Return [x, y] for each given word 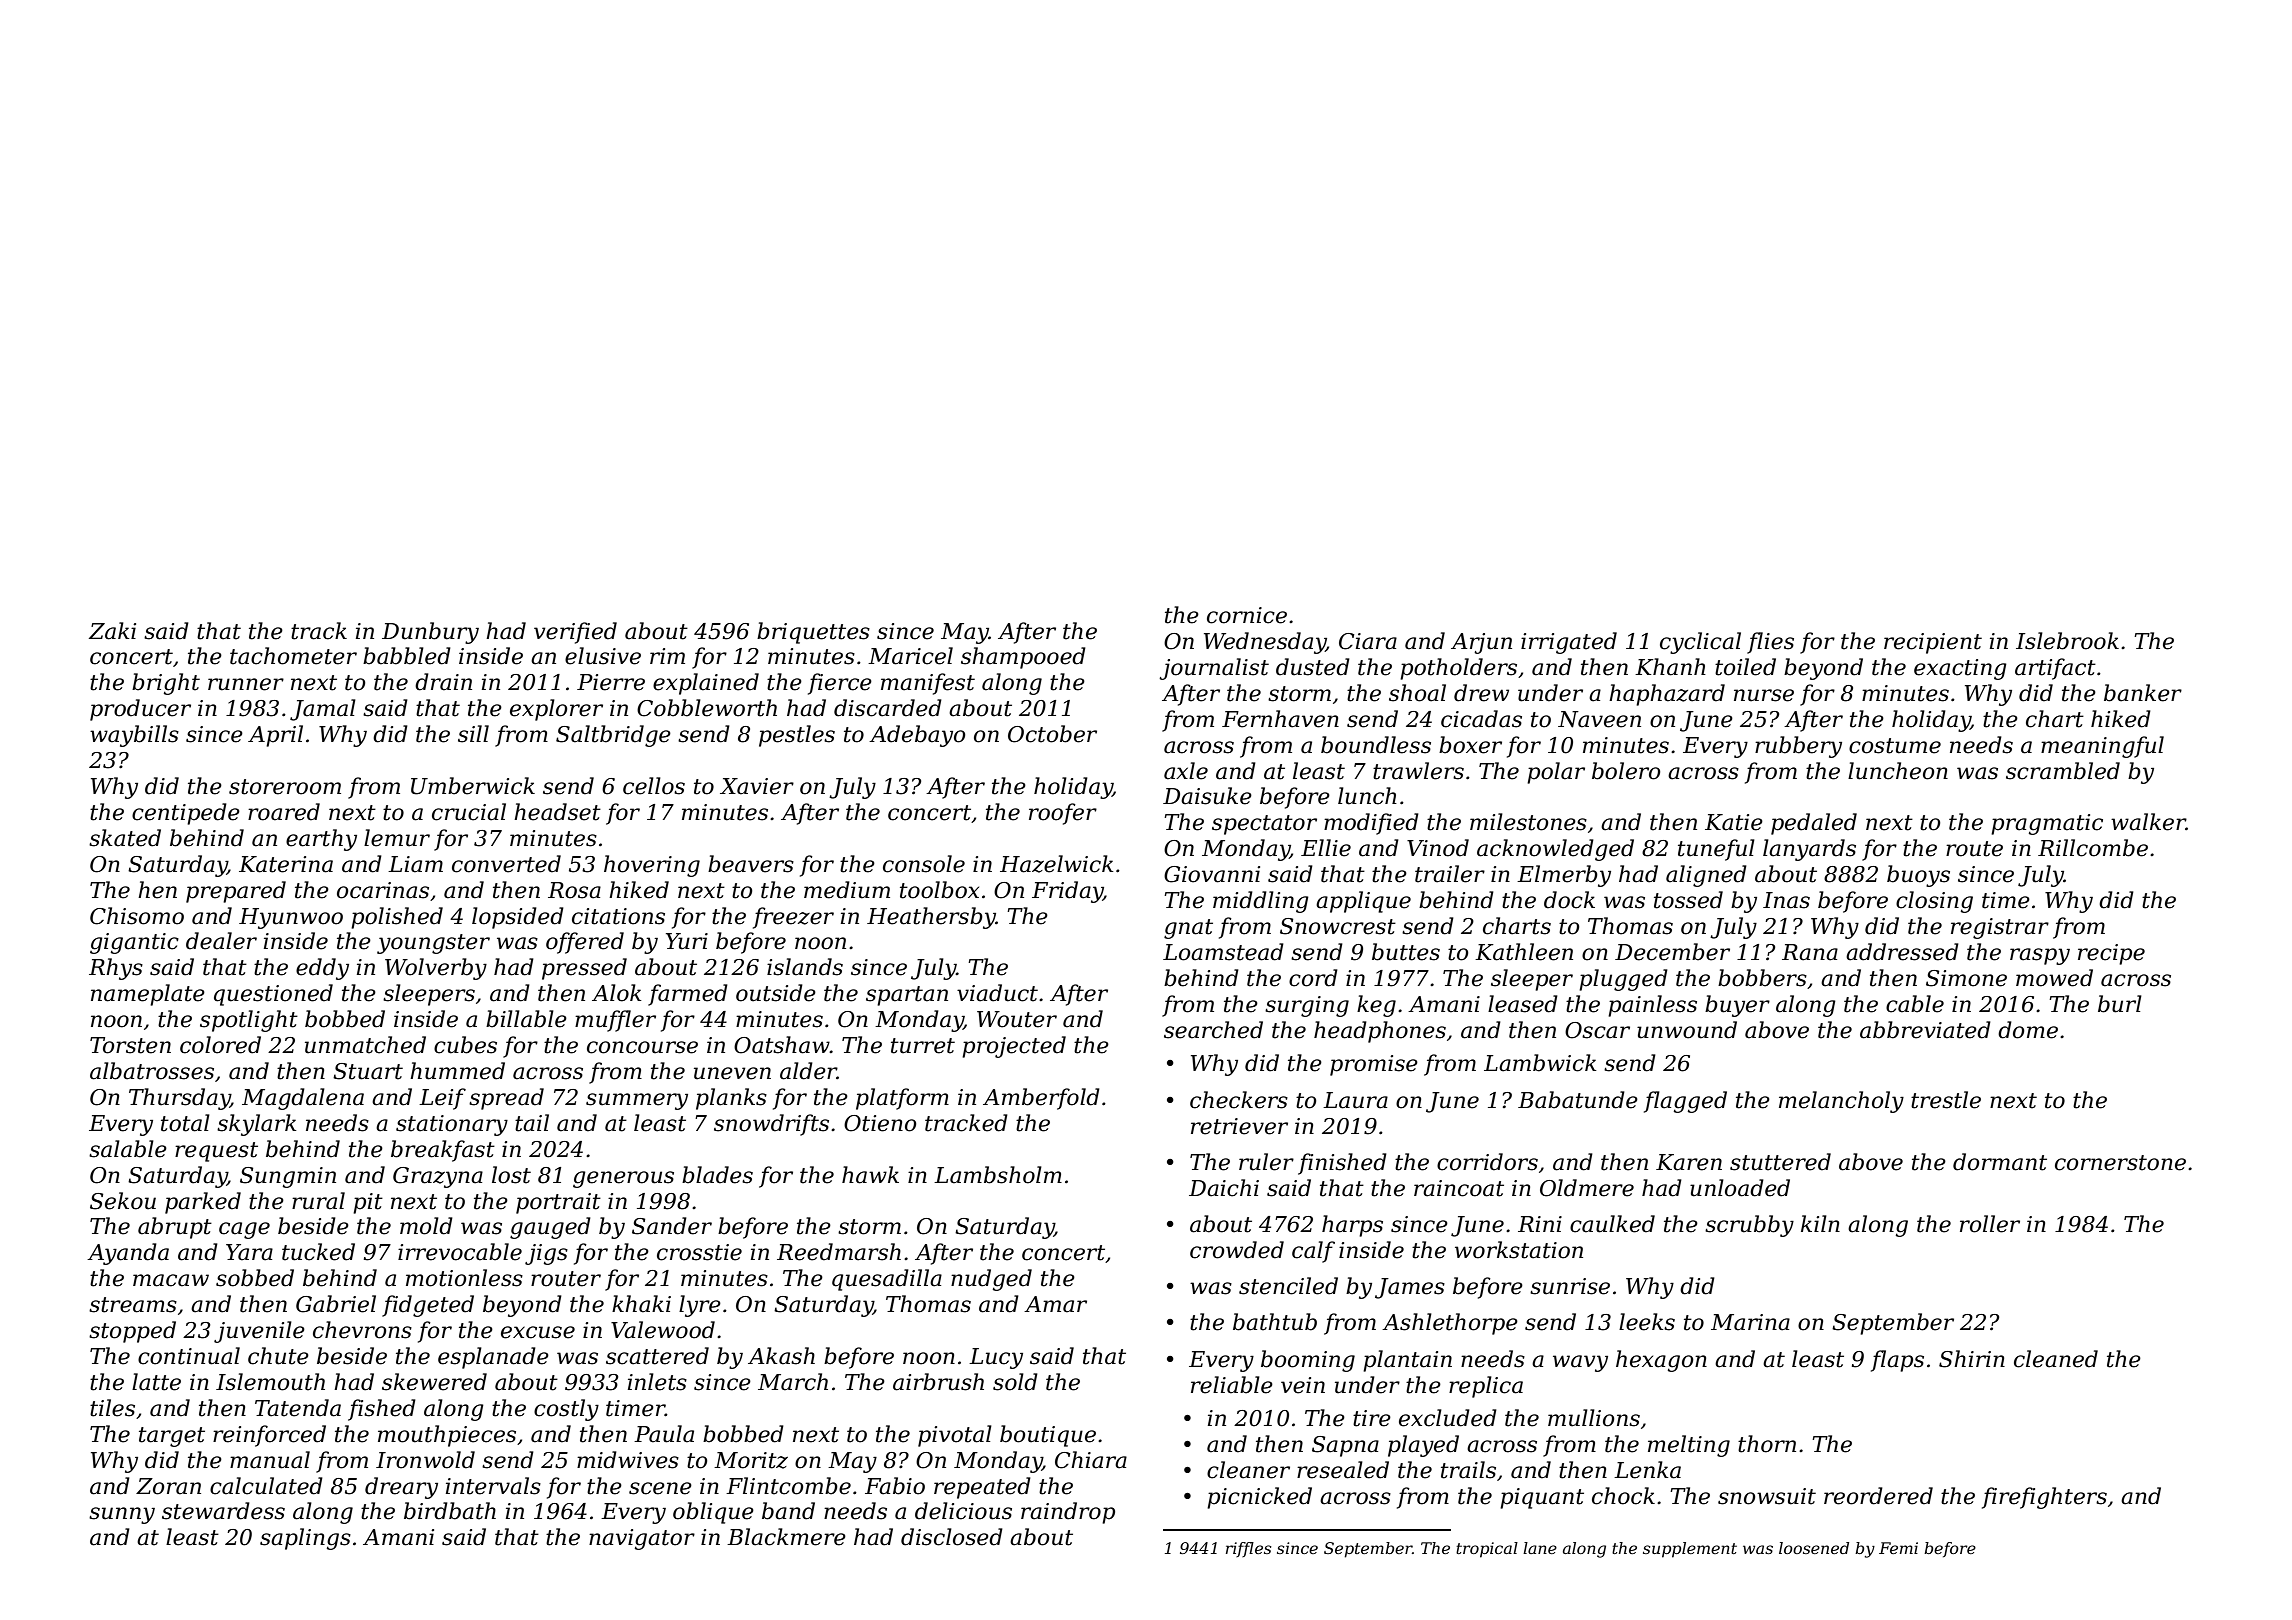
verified [575, 633]
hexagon [1661, 1361]
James [1410, 1288]
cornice [1247, 615]
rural [318, 1201]
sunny [122, 1515]
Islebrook [2067, 641]
